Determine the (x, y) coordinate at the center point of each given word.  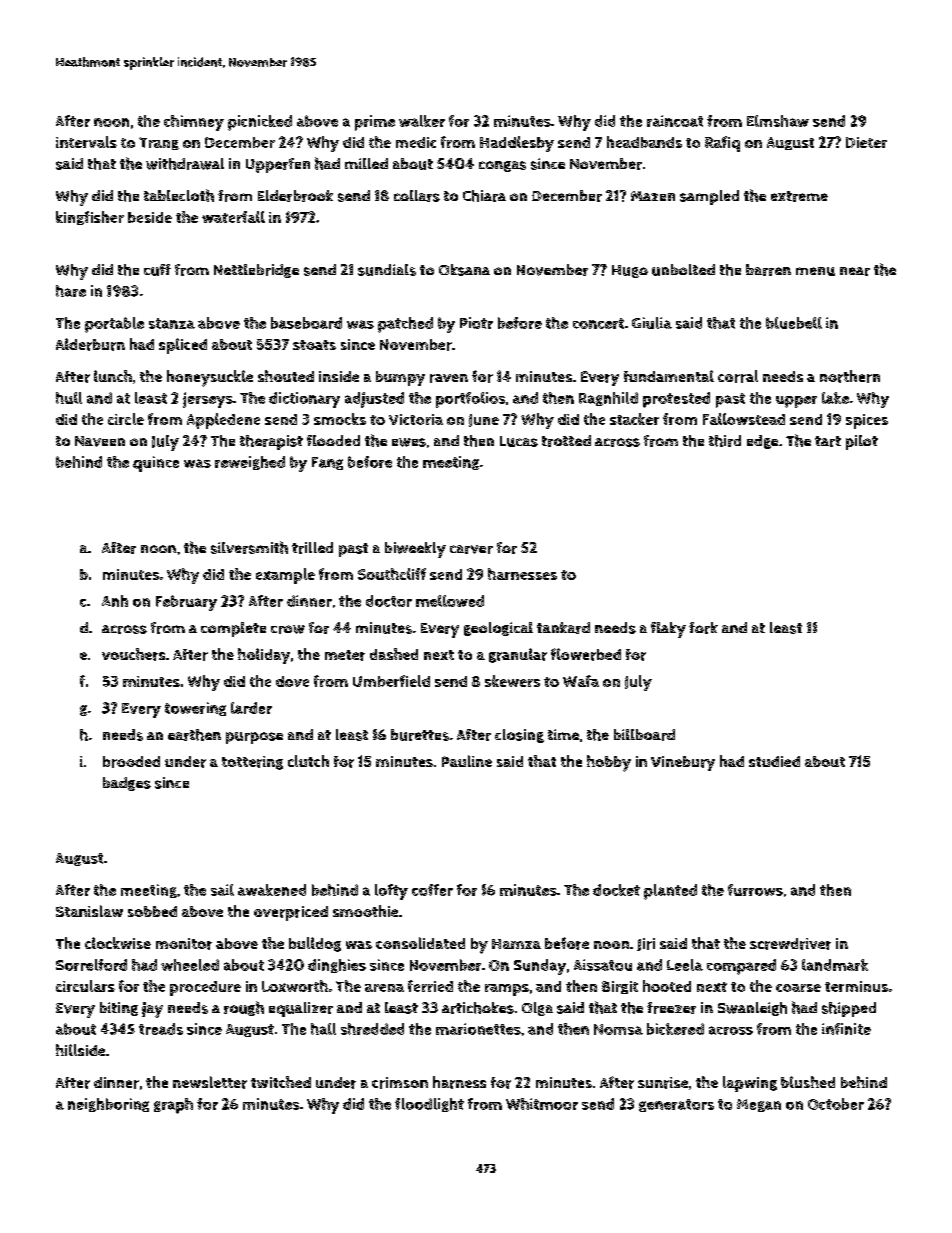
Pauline (467, 761)
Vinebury (683, 763)
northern (850, 376)
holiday (264, 656)
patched (405, 325)
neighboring (108, 1105)
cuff (157, 270)
